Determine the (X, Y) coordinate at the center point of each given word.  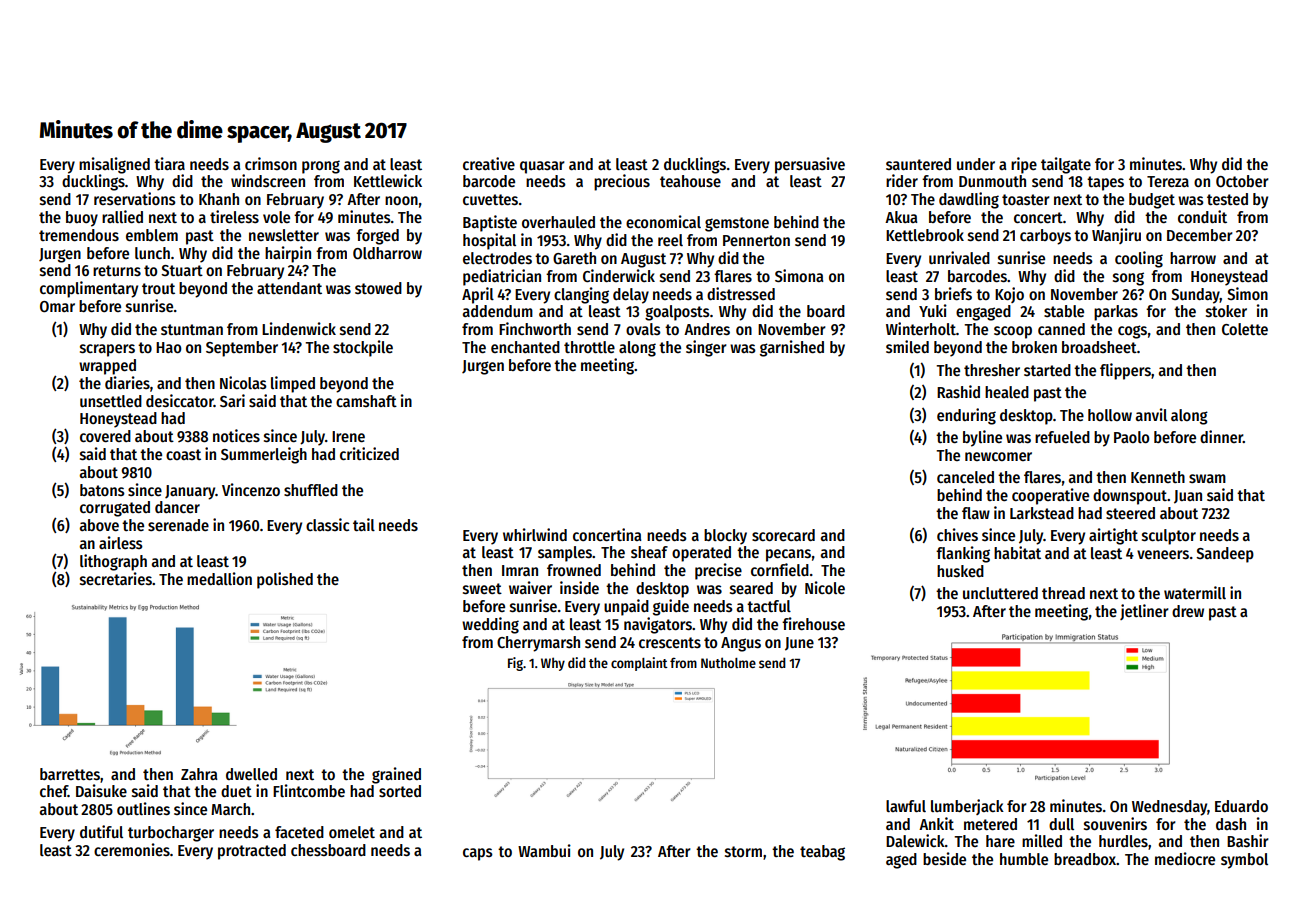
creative (489, 163)
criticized (369, 453)
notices (236, 435)
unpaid (626, 607)
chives (957, 535)
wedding (490, 625)
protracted (252, 852)
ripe (1024, 165)
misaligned (114, 165)
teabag (822, 853)
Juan (1188, 497)
